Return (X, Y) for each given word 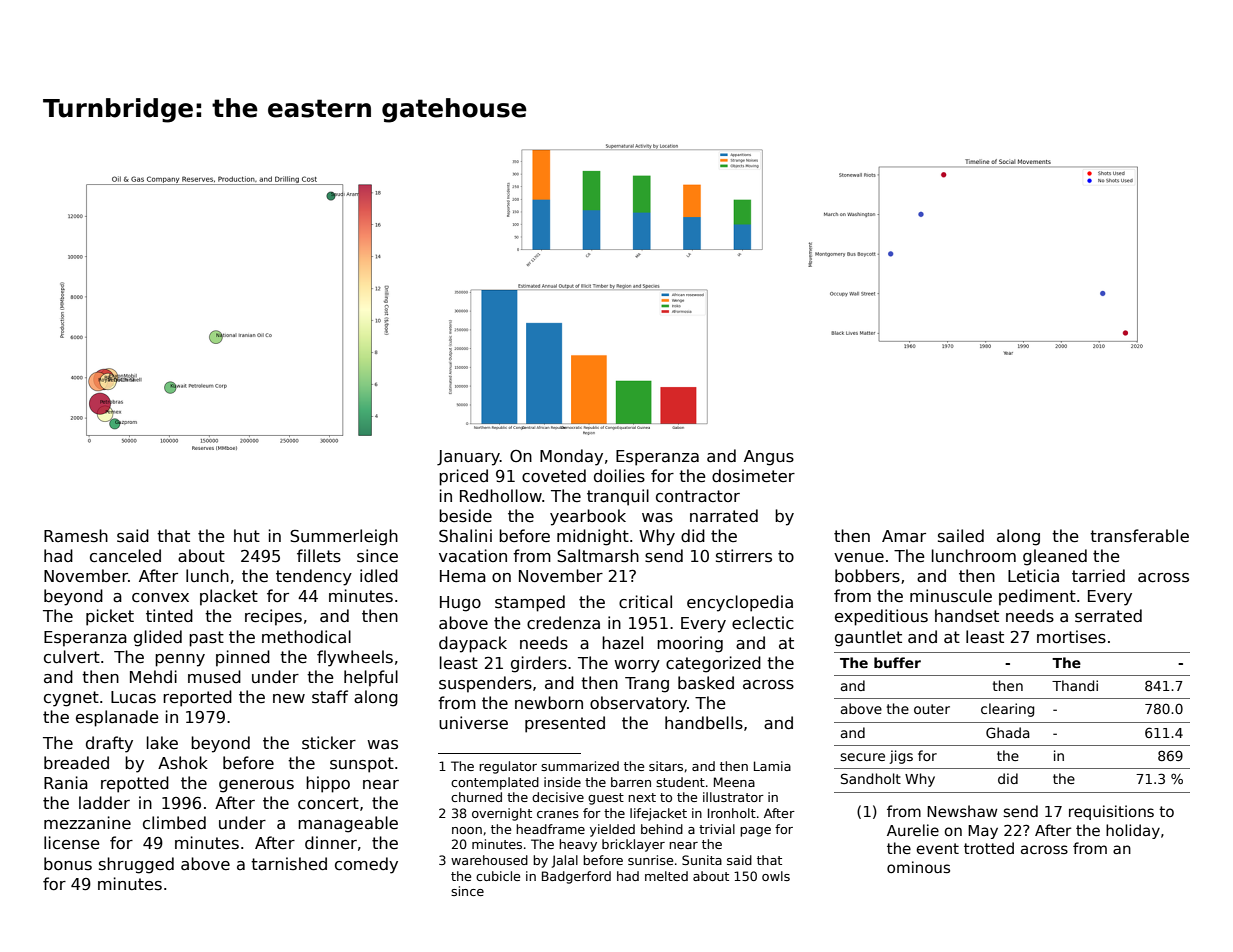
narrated (724, 515)
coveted (554, 475)
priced (463, 477)
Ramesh (76, 535)
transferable (1139, 536)
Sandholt (871, 778)
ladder (104, 803)
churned (476, 797)
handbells (704, 723)
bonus (68, 863)
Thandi (1075, 685)
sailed (961, 536)
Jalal (565, 861)
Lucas (133, 697)
